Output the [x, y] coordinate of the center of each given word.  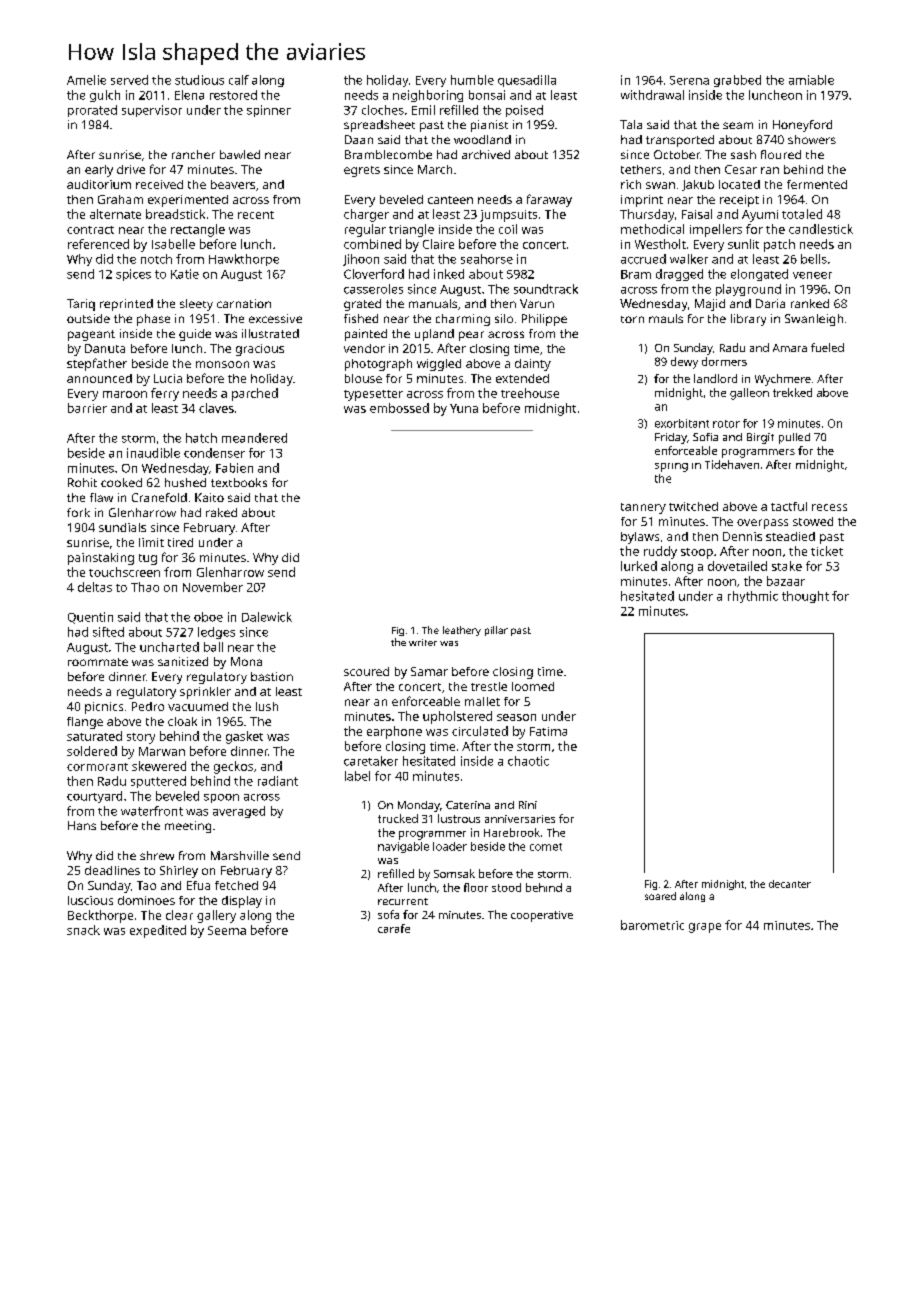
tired [180, 542]
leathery [462, 631]
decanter [790, 884]
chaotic [528, 761]
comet [546, 847]
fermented [817, 184]
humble [472, 80]
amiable [811, 80]
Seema [227, 930]
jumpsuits [508, 216]
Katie [185, 274]
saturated [94, 736]
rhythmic [753, 597]
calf [239, 80]
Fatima [548, 731]
